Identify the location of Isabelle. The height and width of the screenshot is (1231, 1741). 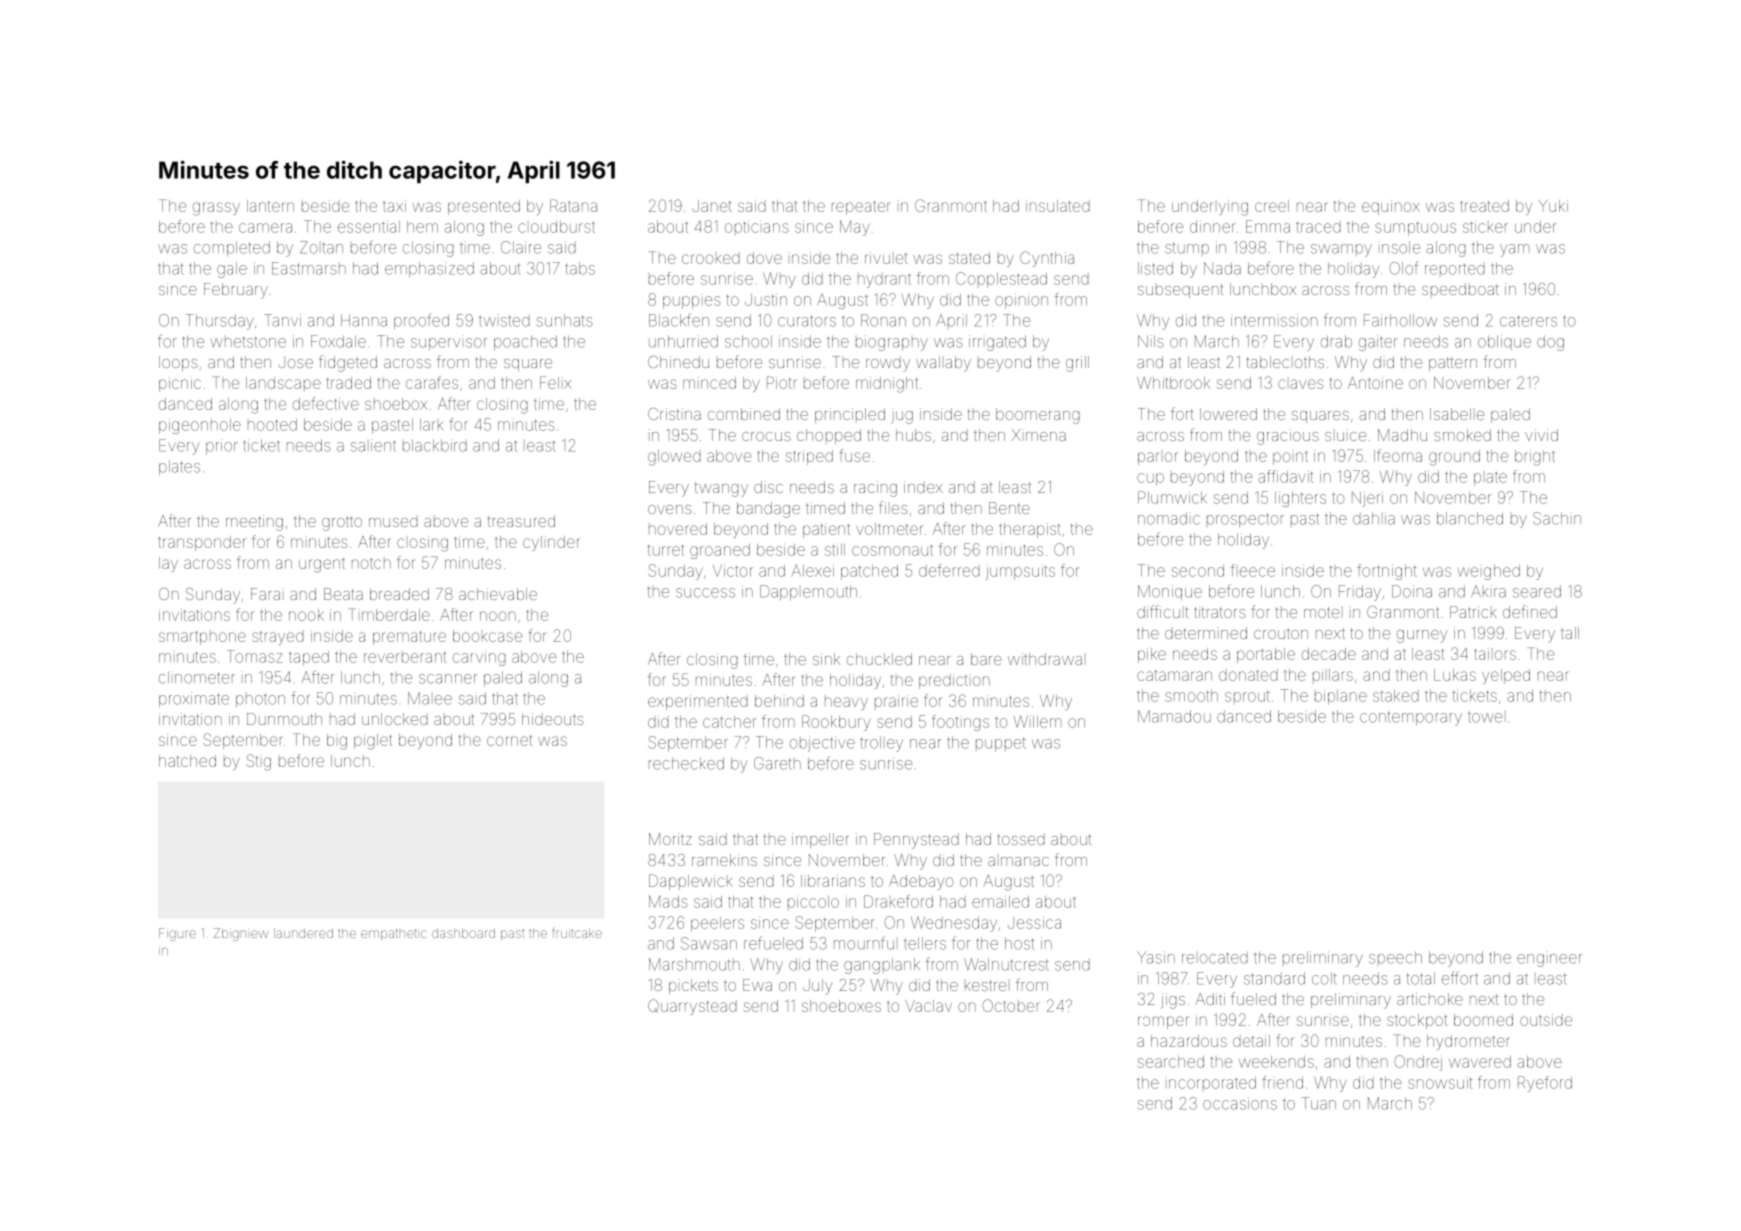
(1457, 414).
